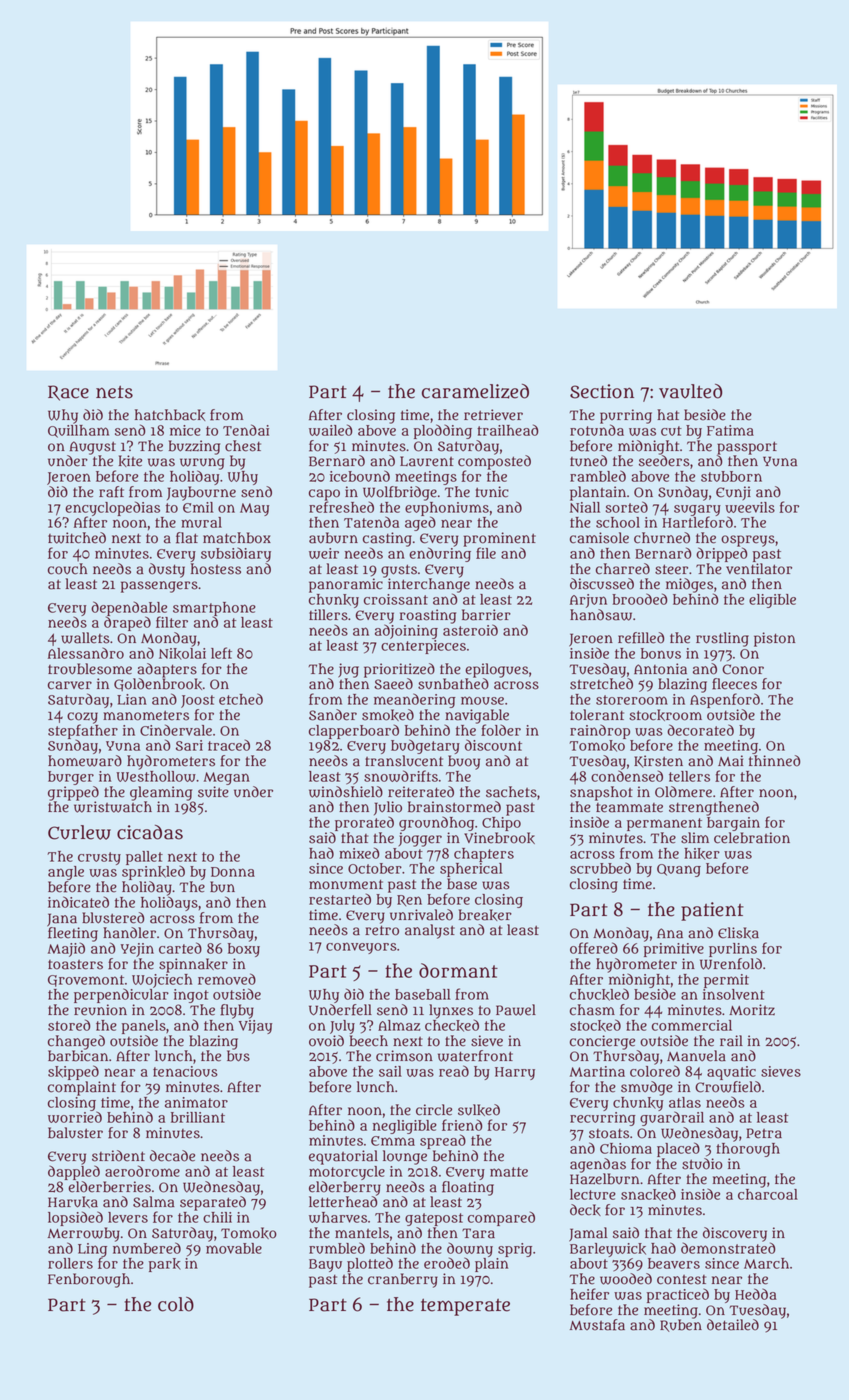 Image resolution: width=849 pixels, height=1400 pixels. What do you see at coordinates (113, 918) in the image?
I see `blustered` at bounding box center [113, 918].
